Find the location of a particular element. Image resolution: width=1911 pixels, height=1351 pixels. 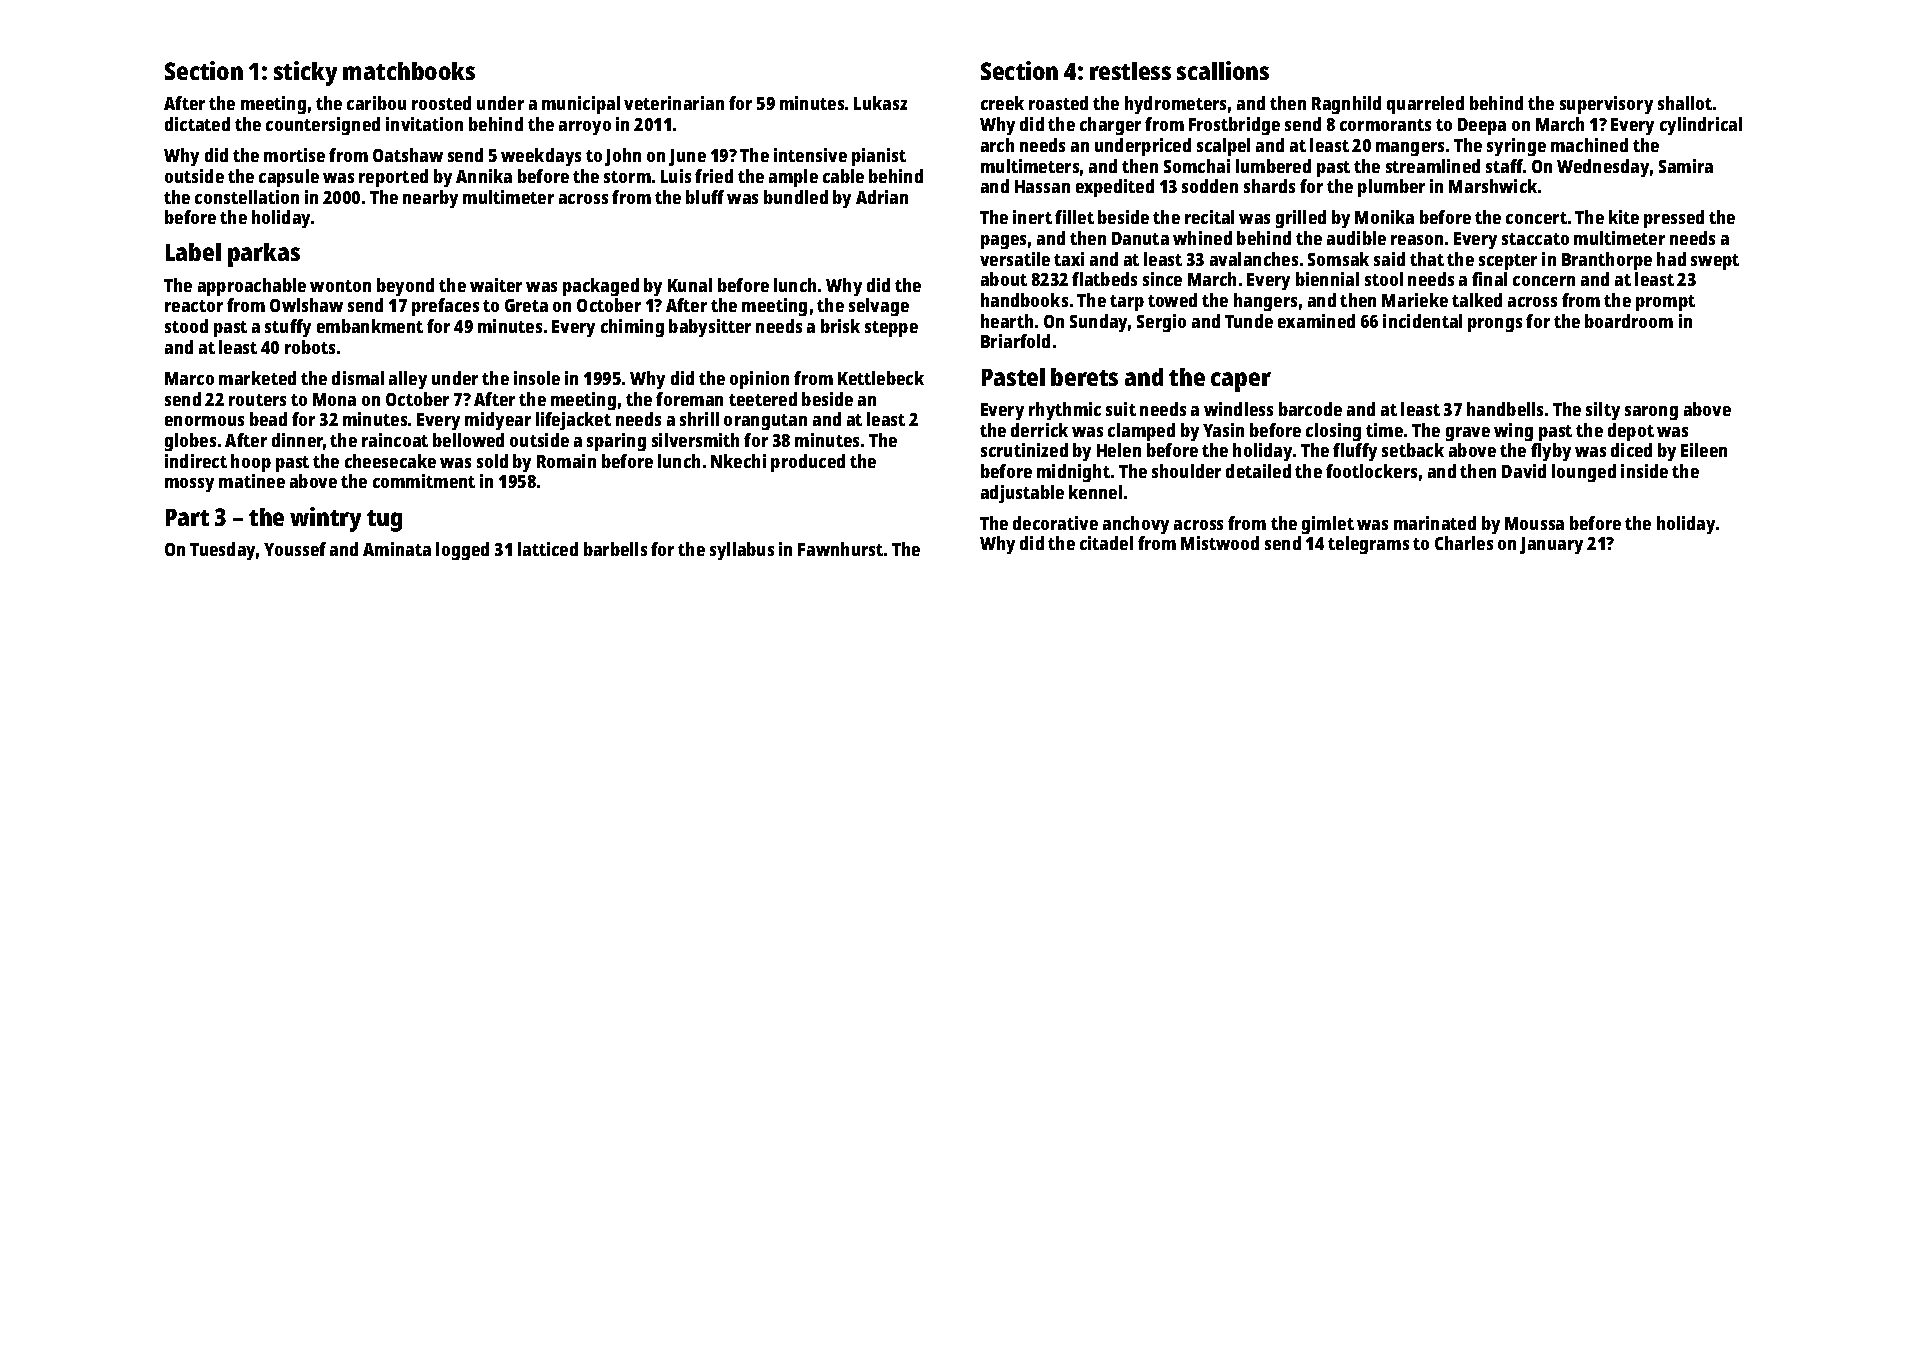

boardroom is located at coordinates (1629, 321).
